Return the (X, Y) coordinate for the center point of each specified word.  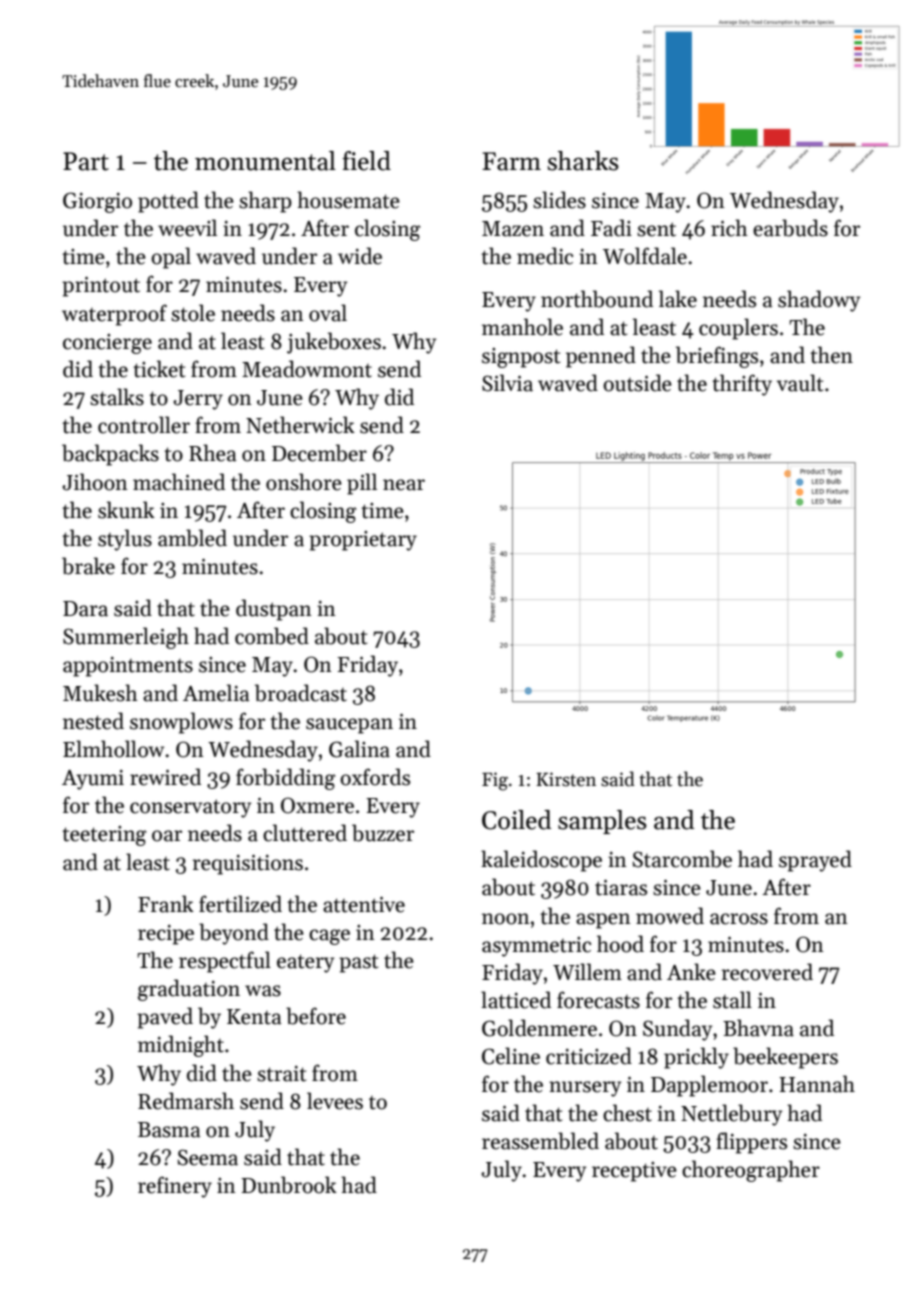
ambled (192, 538)
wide (360, 256)
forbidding (285, 779)
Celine (511, 1056)
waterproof (114, 315)
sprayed (815, 861)
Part (86, 161)
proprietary (363, 541)
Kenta (254, 1017)
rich (729, 228)
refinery (175, 1187)
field (366, 161)
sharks (583, 161)
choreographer (751, 1171)
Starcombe (682, 859)
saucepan (349, 726)
